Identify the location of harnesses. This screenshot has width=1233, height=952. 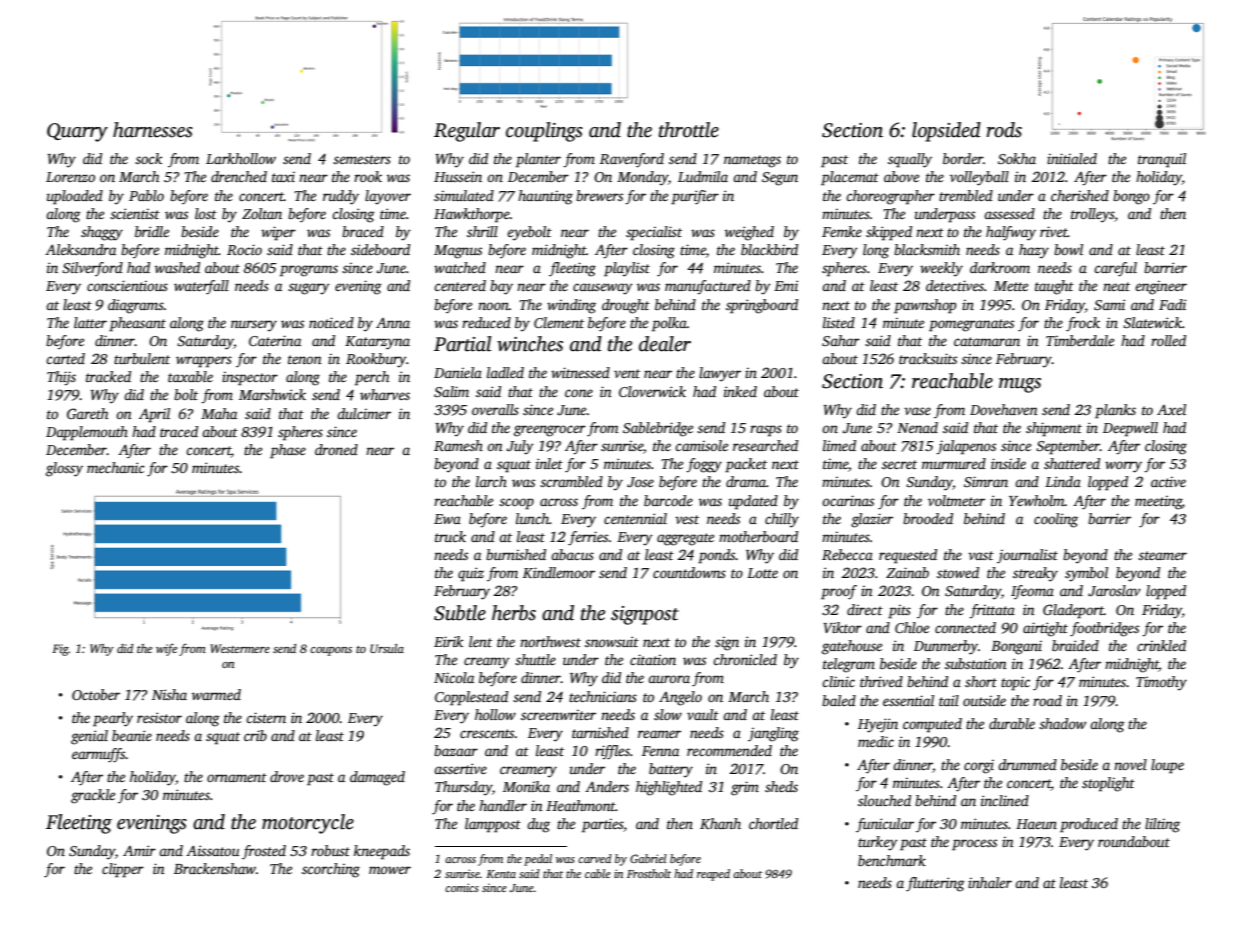
(153, 130).
